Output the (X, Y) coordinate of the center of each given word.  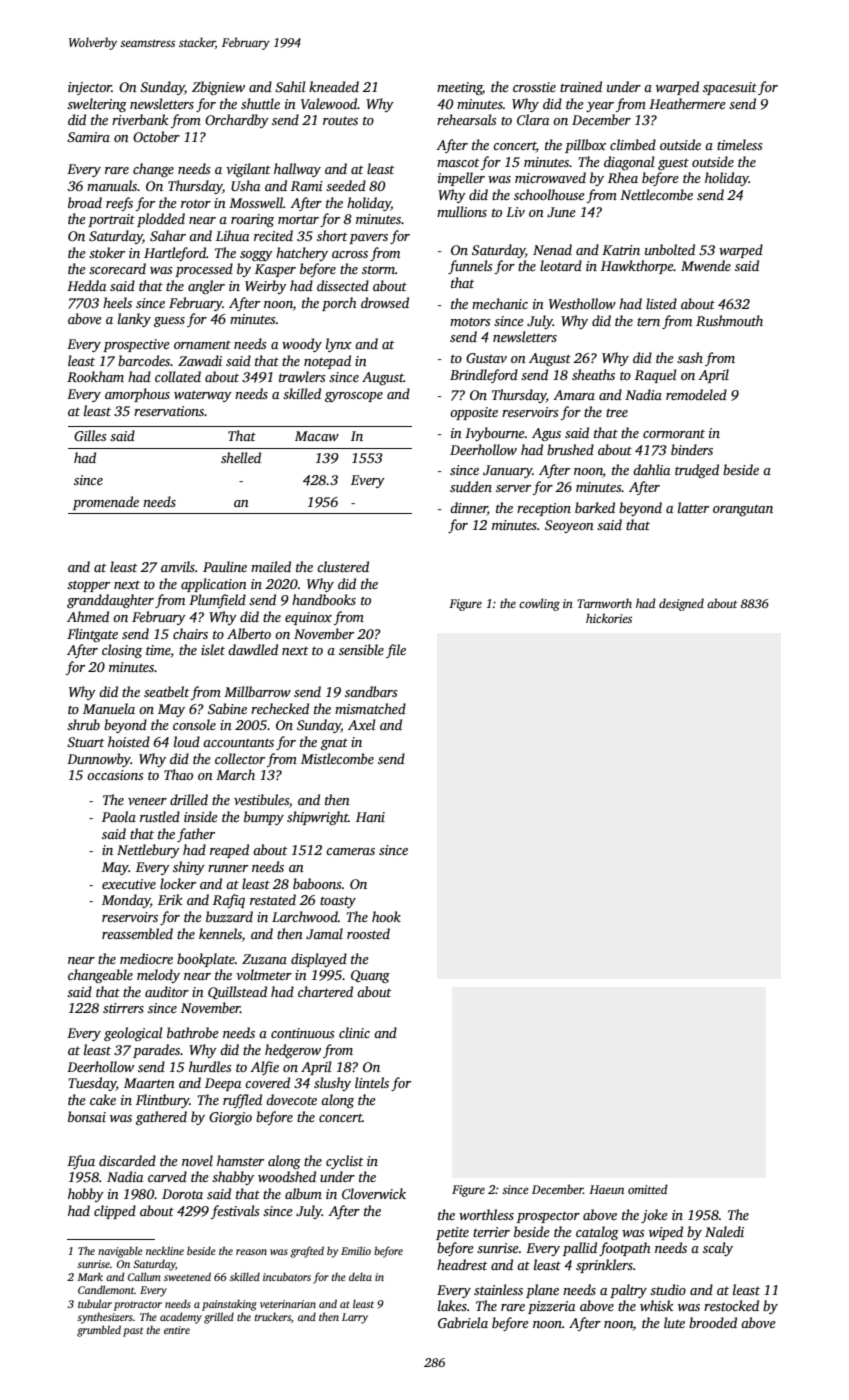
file (396, 651)
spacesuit (730, 88)
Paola (119, 816)
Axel (362, 724)
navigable (120, 1252)
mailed (271, 566)
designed (681, 604)
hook (386, 916)
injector (90, 88)
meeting (460, 88)
